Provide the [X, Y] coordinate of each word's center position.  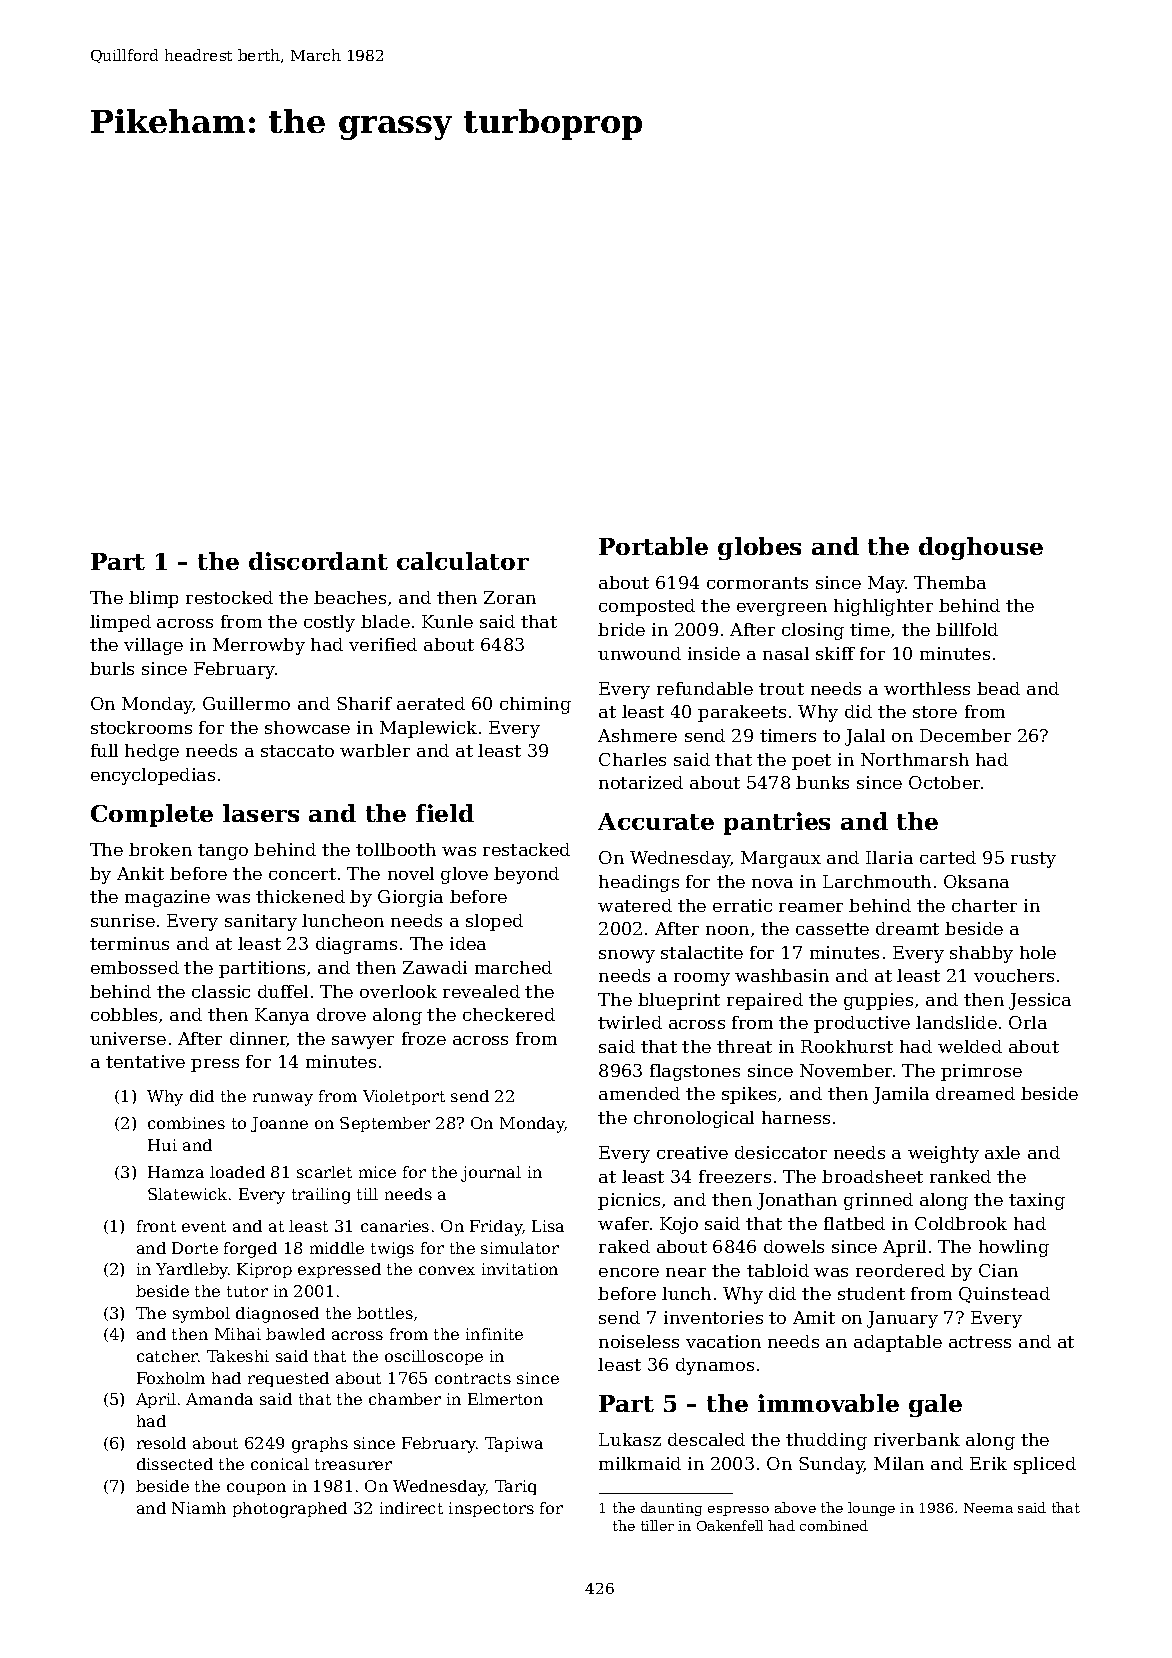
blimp [153, 599]
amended [639, 1093]
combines [186, 1123]
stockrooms [141, 727]
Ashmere [637, 735]
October [944, 782]
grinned [878, 1201]
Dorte [195, 1248]
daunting [671, 1509]
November [846, 1070]
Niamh [199, 1508]
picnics [629, 1201]
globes [759, 548]
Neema [988, 1508]
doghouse [981, 548]
